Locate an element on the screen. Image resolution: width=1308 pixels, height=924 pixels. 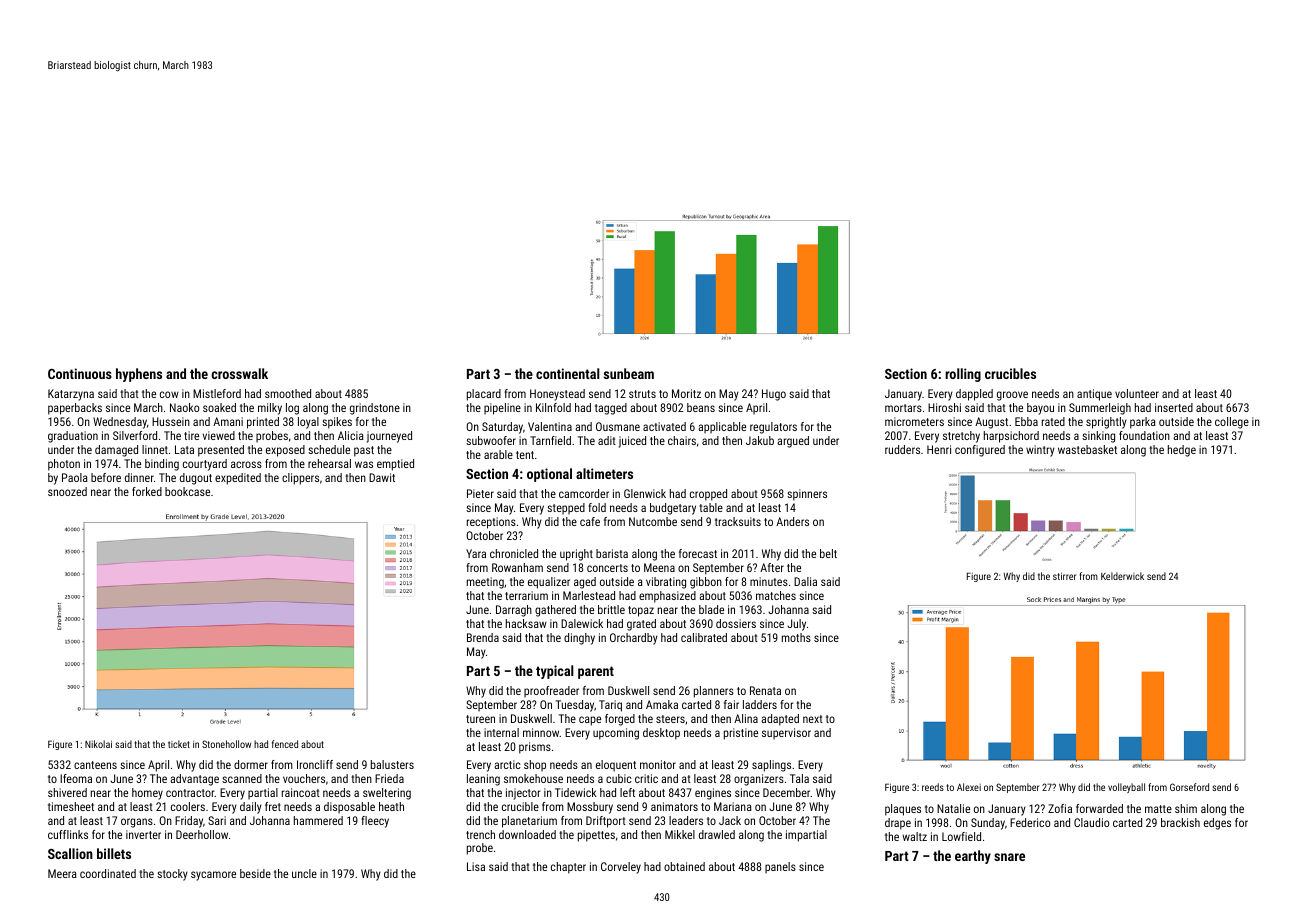
inverter is located at coordinates (143, 834).
